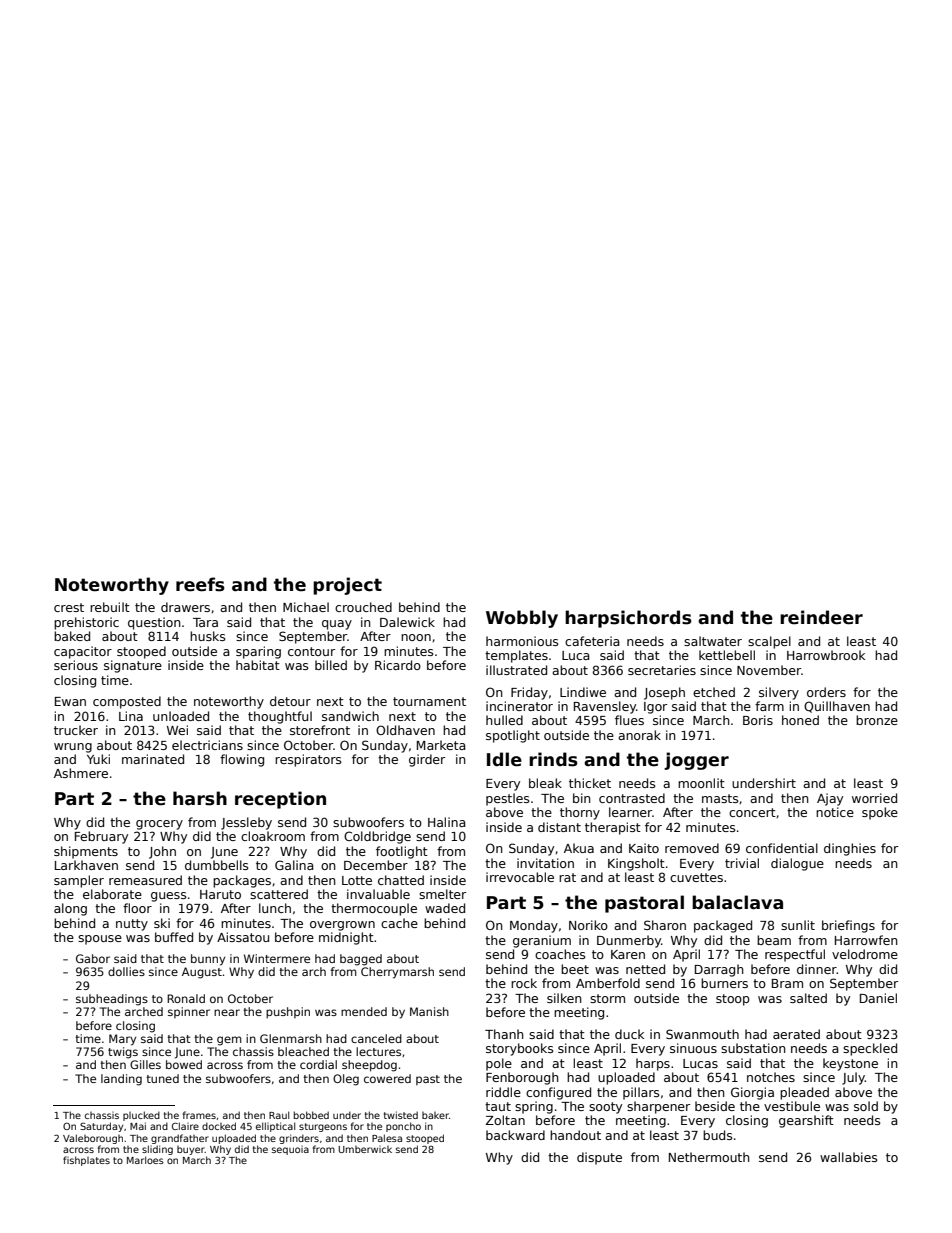 The image size is (952, 1233). I want to click on reefs, so click(200, 584).
